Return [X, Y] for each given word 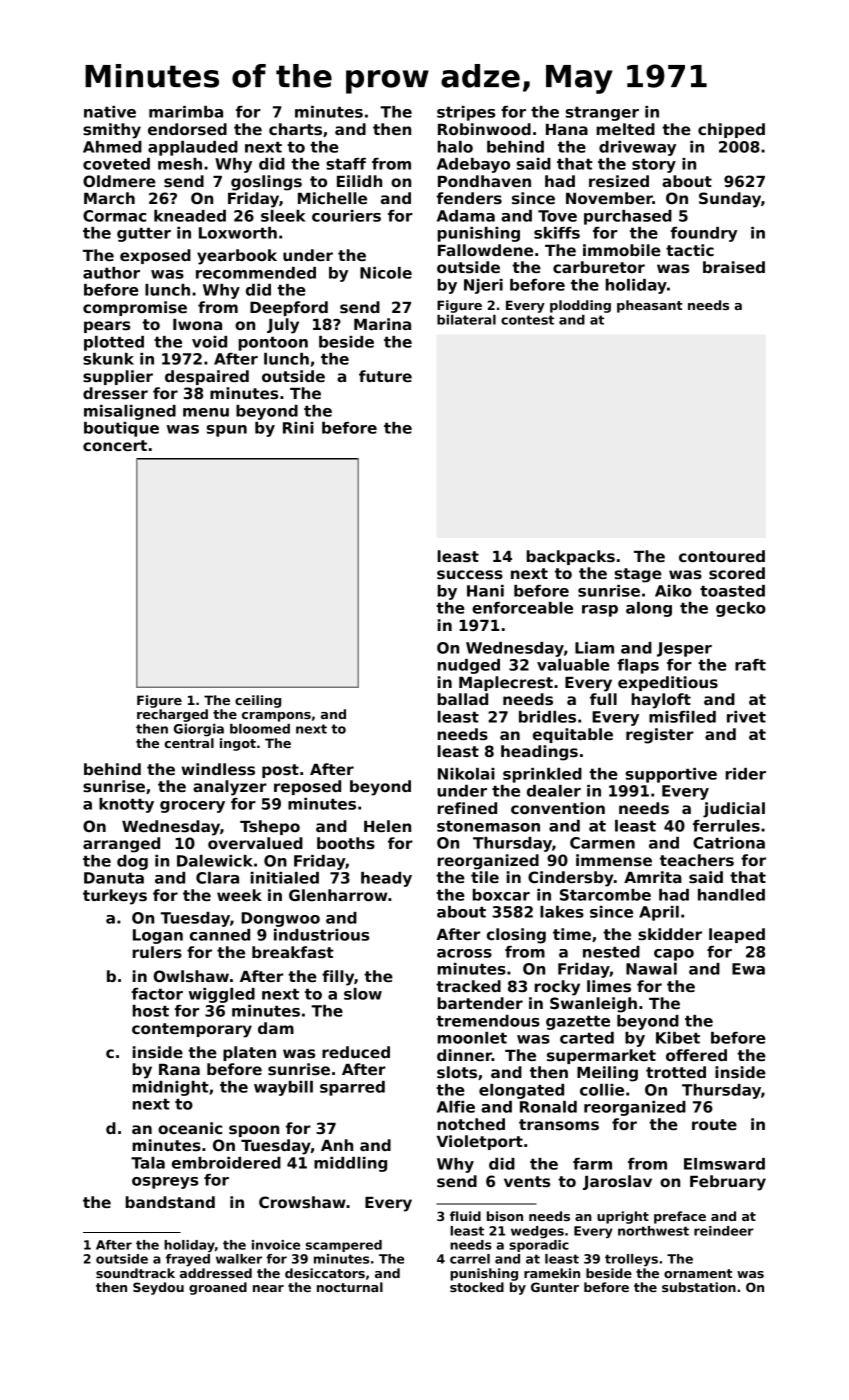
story [654, 165]
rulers [157, 952]
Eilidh [359, 181]
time [572, 934]
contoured [722, 556]
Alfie [456, 1107]
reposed [307, 787]
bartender [480, 1003]
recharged [172, 715]
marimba [186, 112]
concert [115, 445]
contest [527, 320]
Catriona [729, 843]
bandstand [170, 1202]
